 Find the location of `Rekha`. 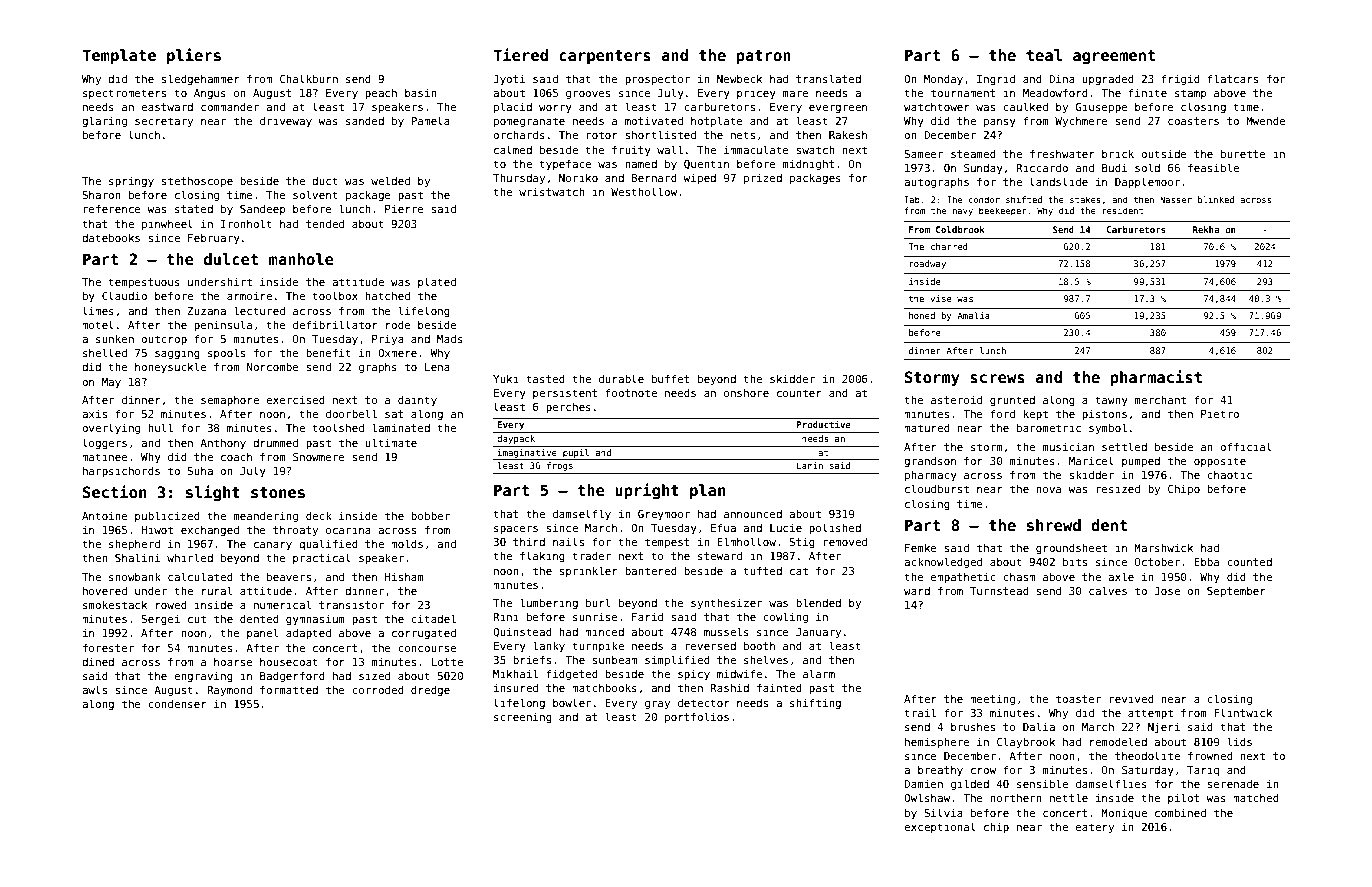

Rekha is located at coordinates (1206, 229).
